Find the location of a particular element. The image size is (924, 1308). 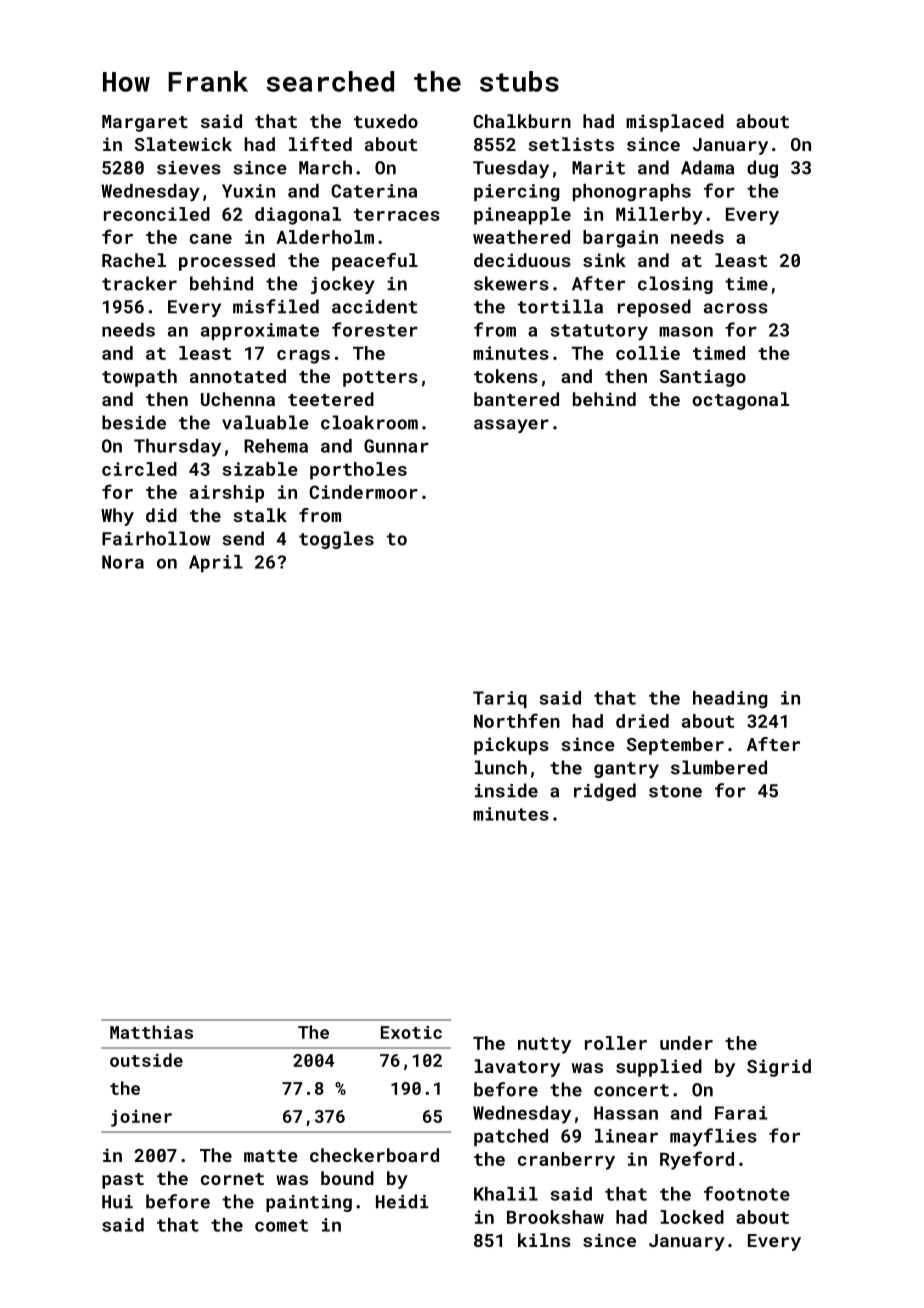

outside is located at coordinates (146, 1060).
